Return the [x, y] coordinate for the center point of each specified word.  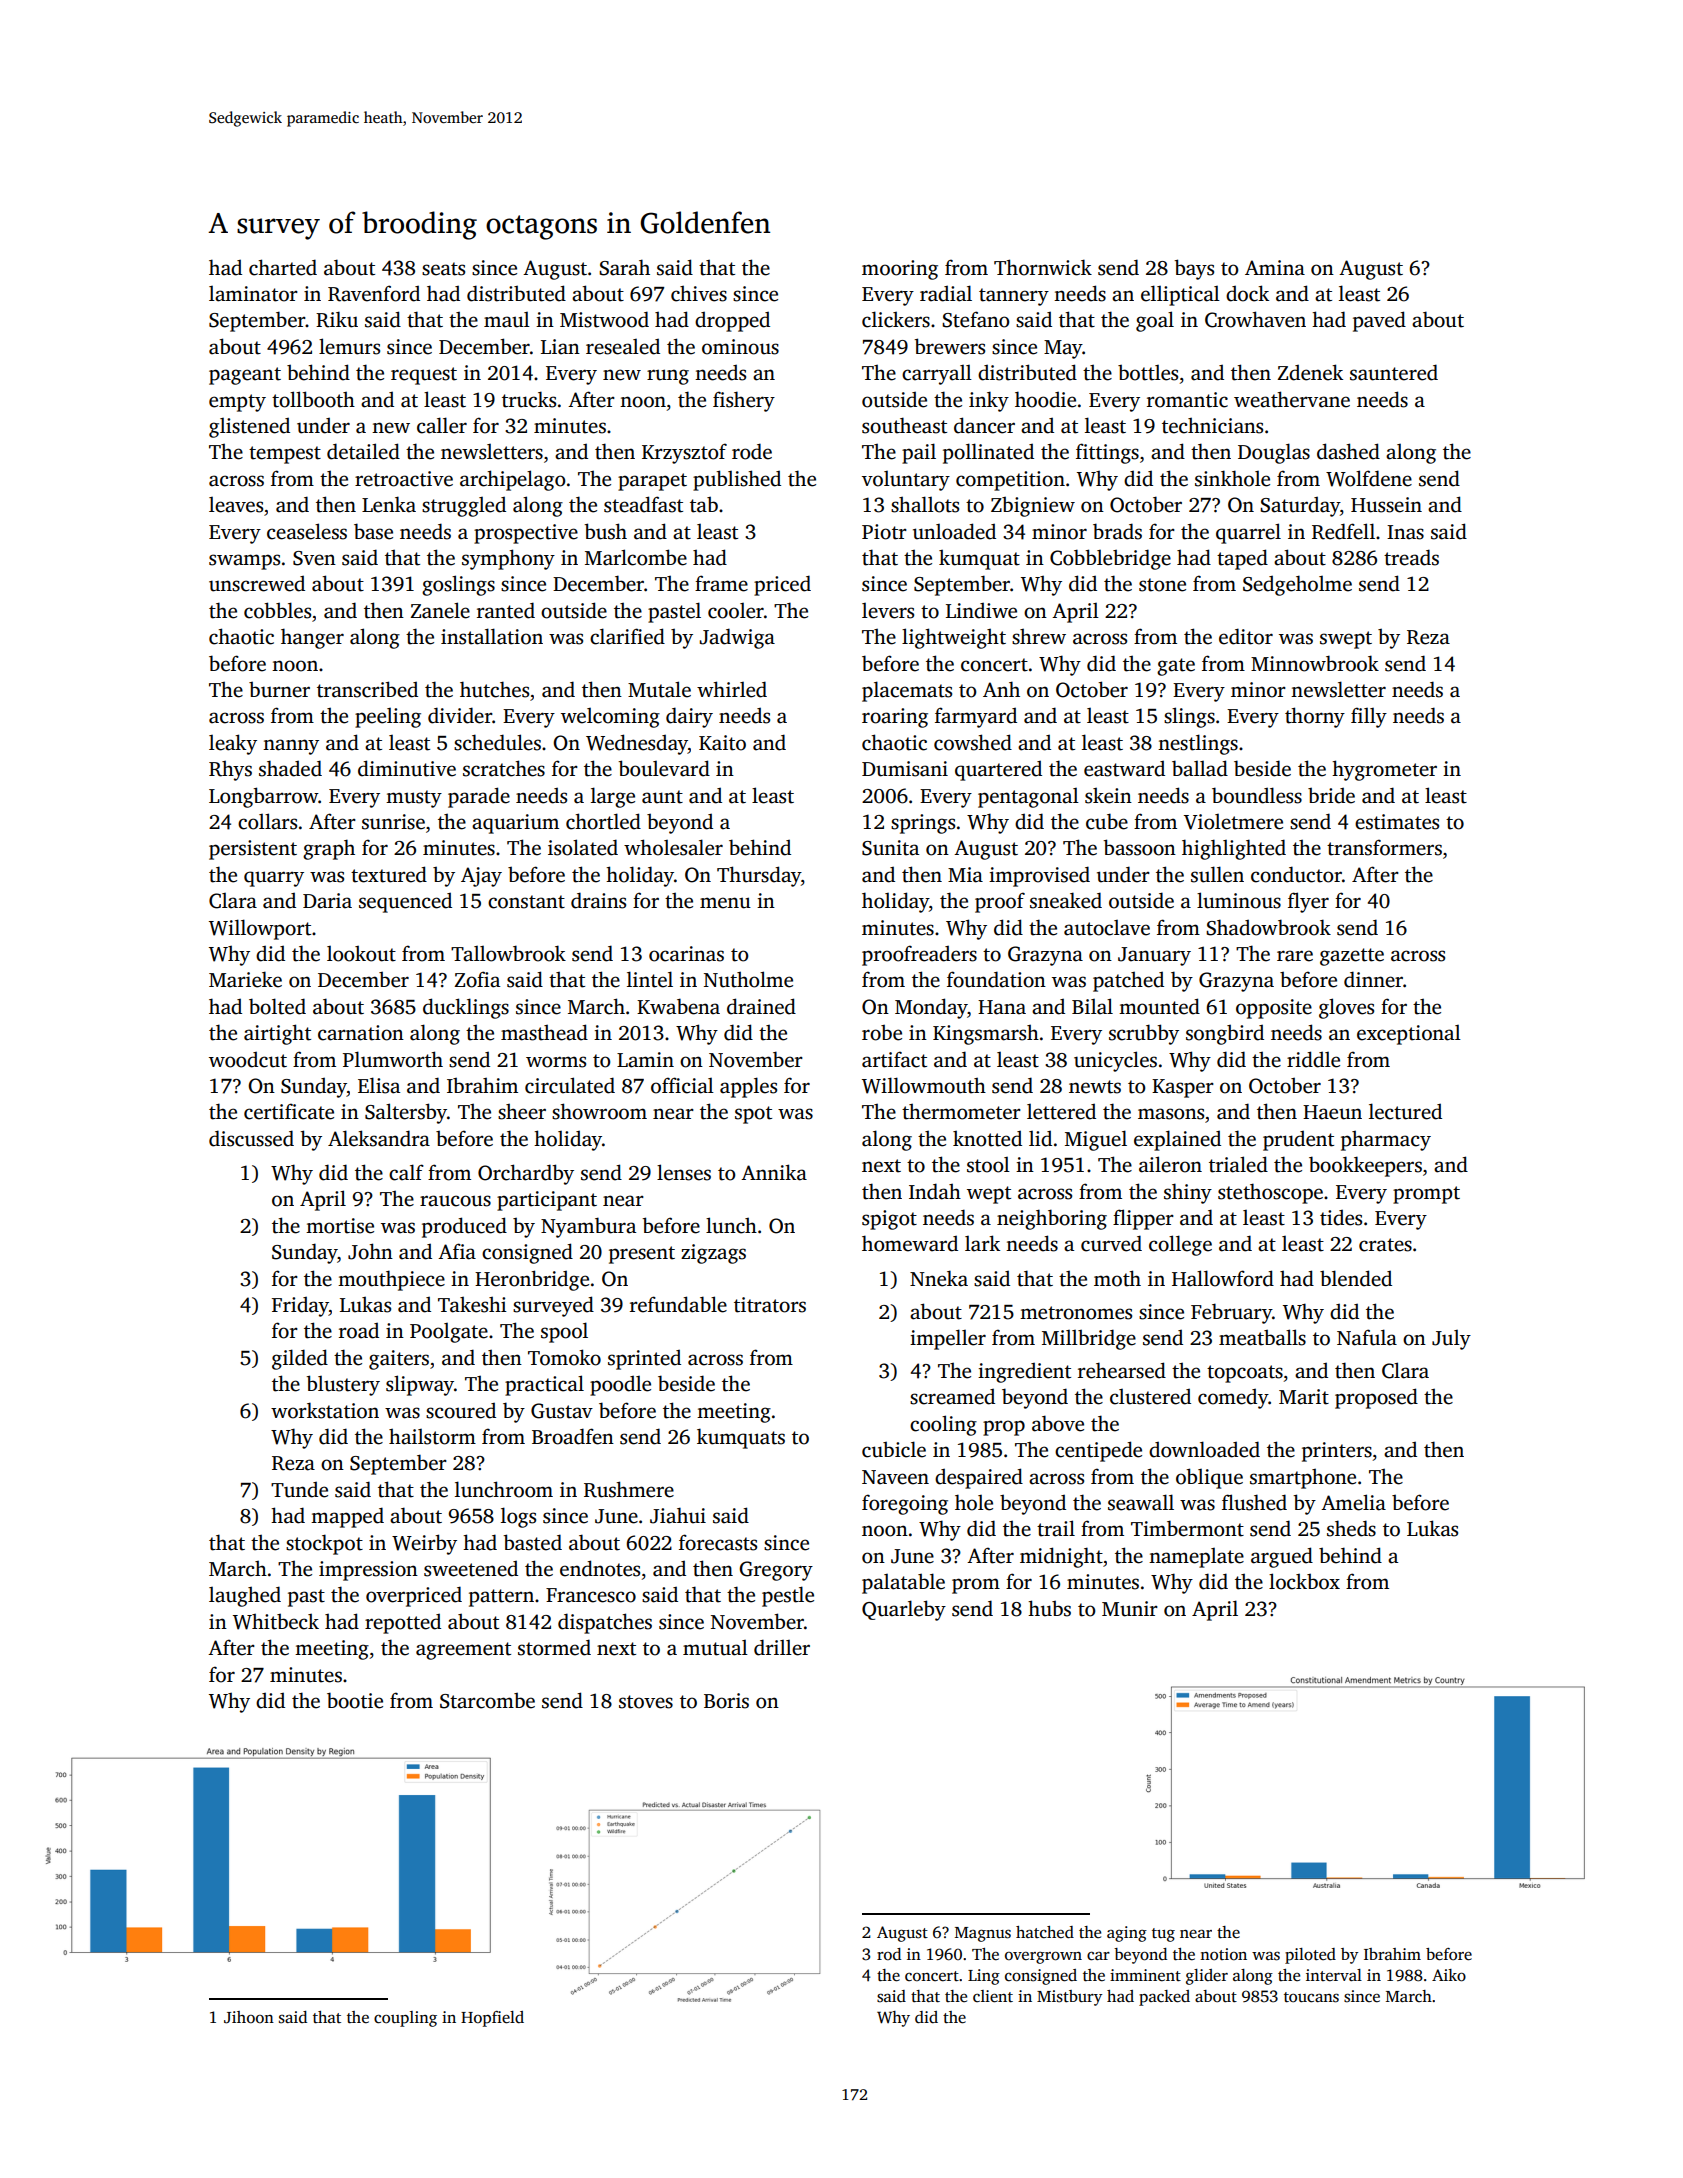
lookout [361, 953]
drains [598, 900]
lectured [1405, 1111]
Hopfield [492, 2019]
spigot [889, 1220]
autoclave [1107, 928]
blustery [343, 1385]
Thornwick [1043, 267]
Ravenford [374, 293]
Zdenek [1310, 372]
